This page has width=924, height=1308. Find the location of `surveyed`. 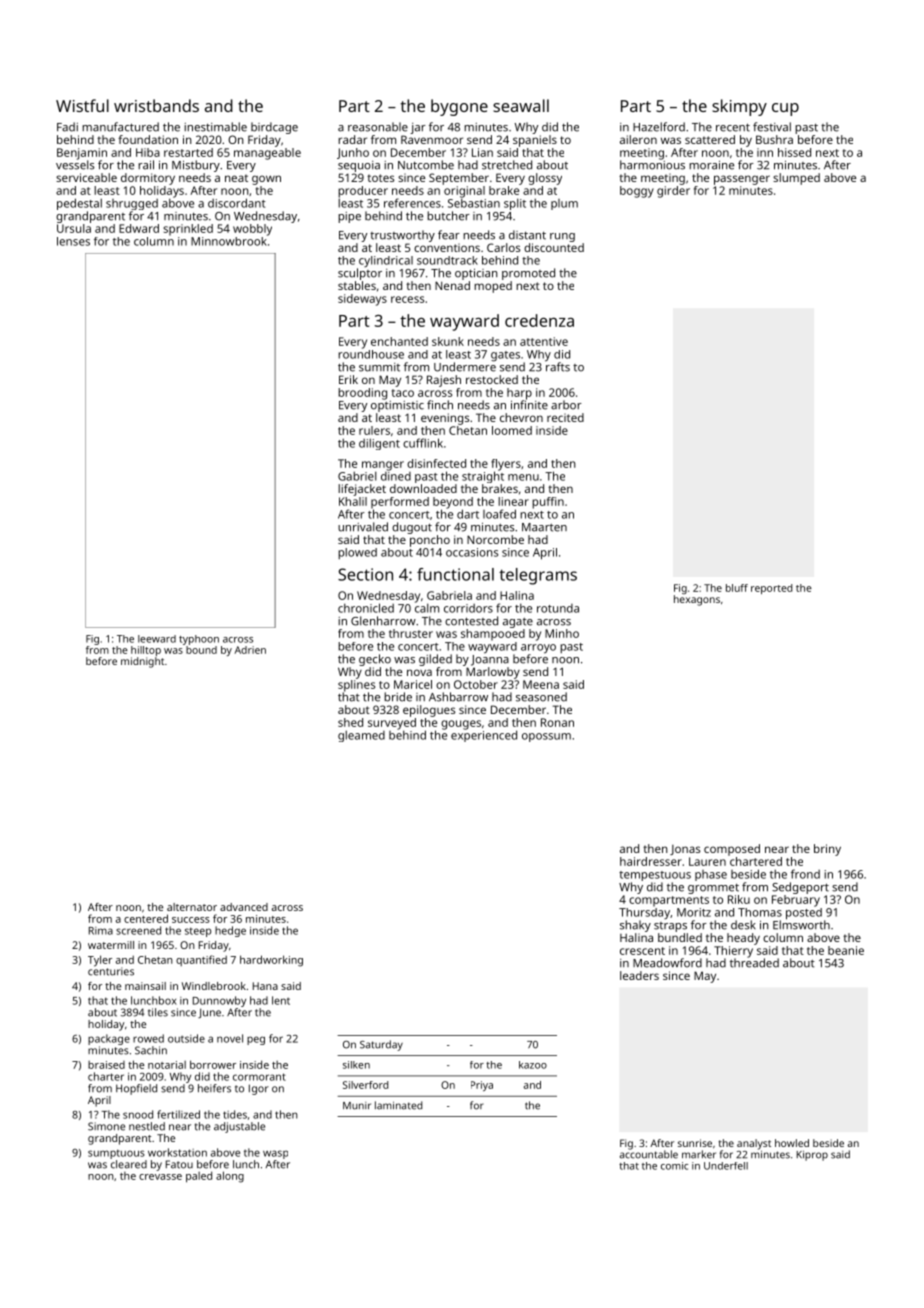

surveyed is located at coordinates (392, 724).
